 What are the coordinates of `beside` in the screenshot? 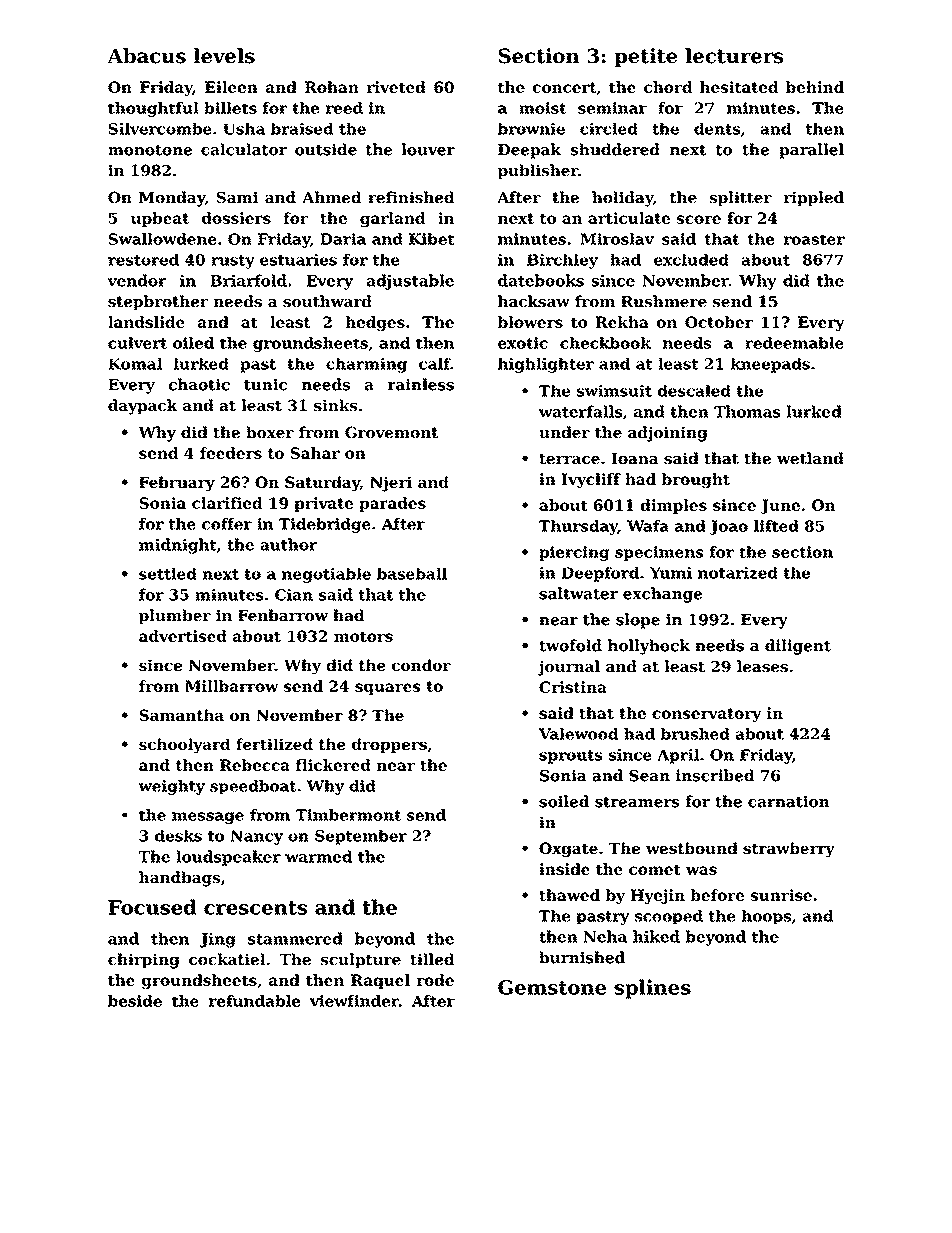 It's located at (135, 1001).
